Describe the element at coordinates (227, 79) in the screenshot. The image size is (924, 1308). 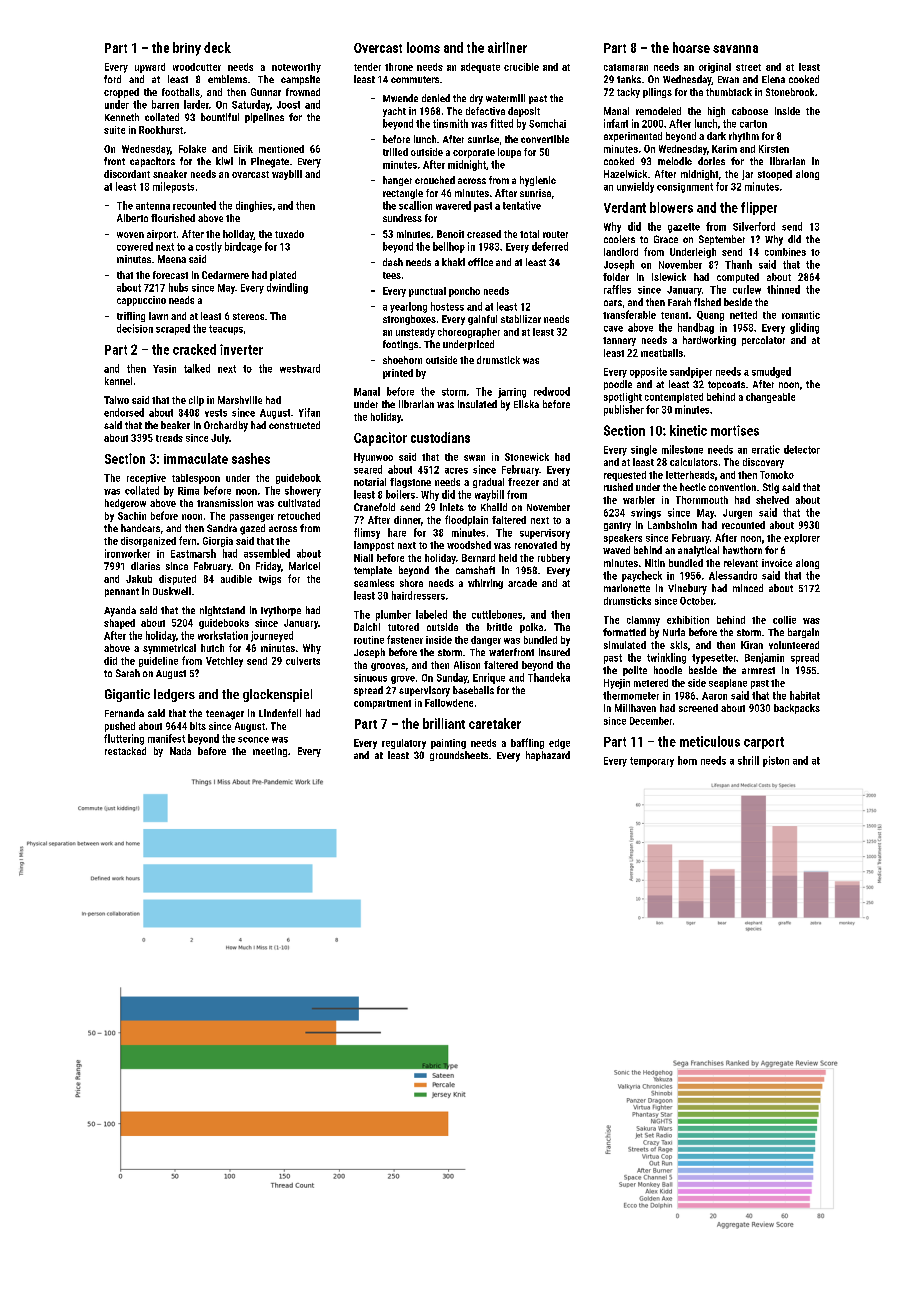
I see `emblems` at that location.
